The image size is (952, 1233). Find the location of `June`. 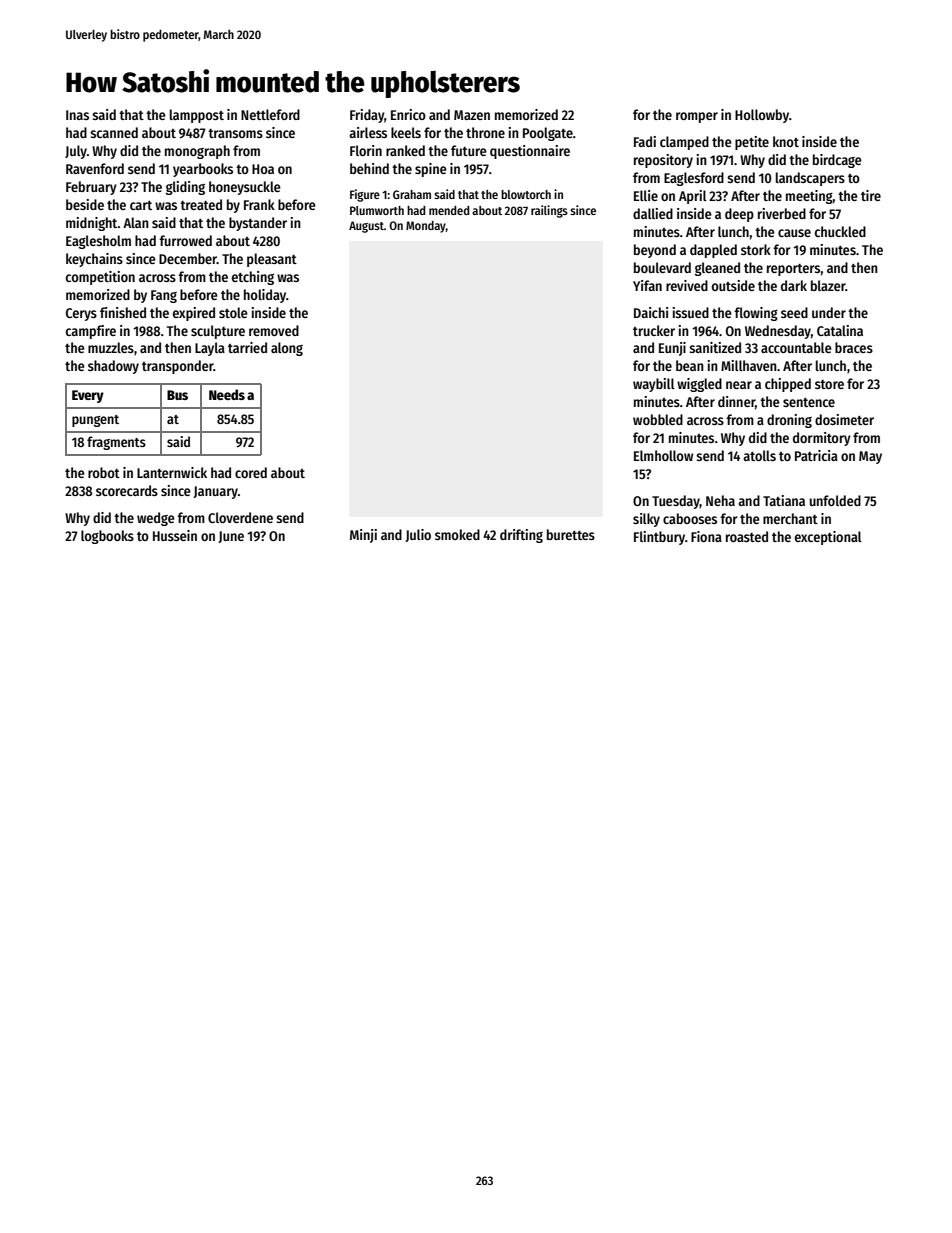

June is located at coordinates (231, 537).
